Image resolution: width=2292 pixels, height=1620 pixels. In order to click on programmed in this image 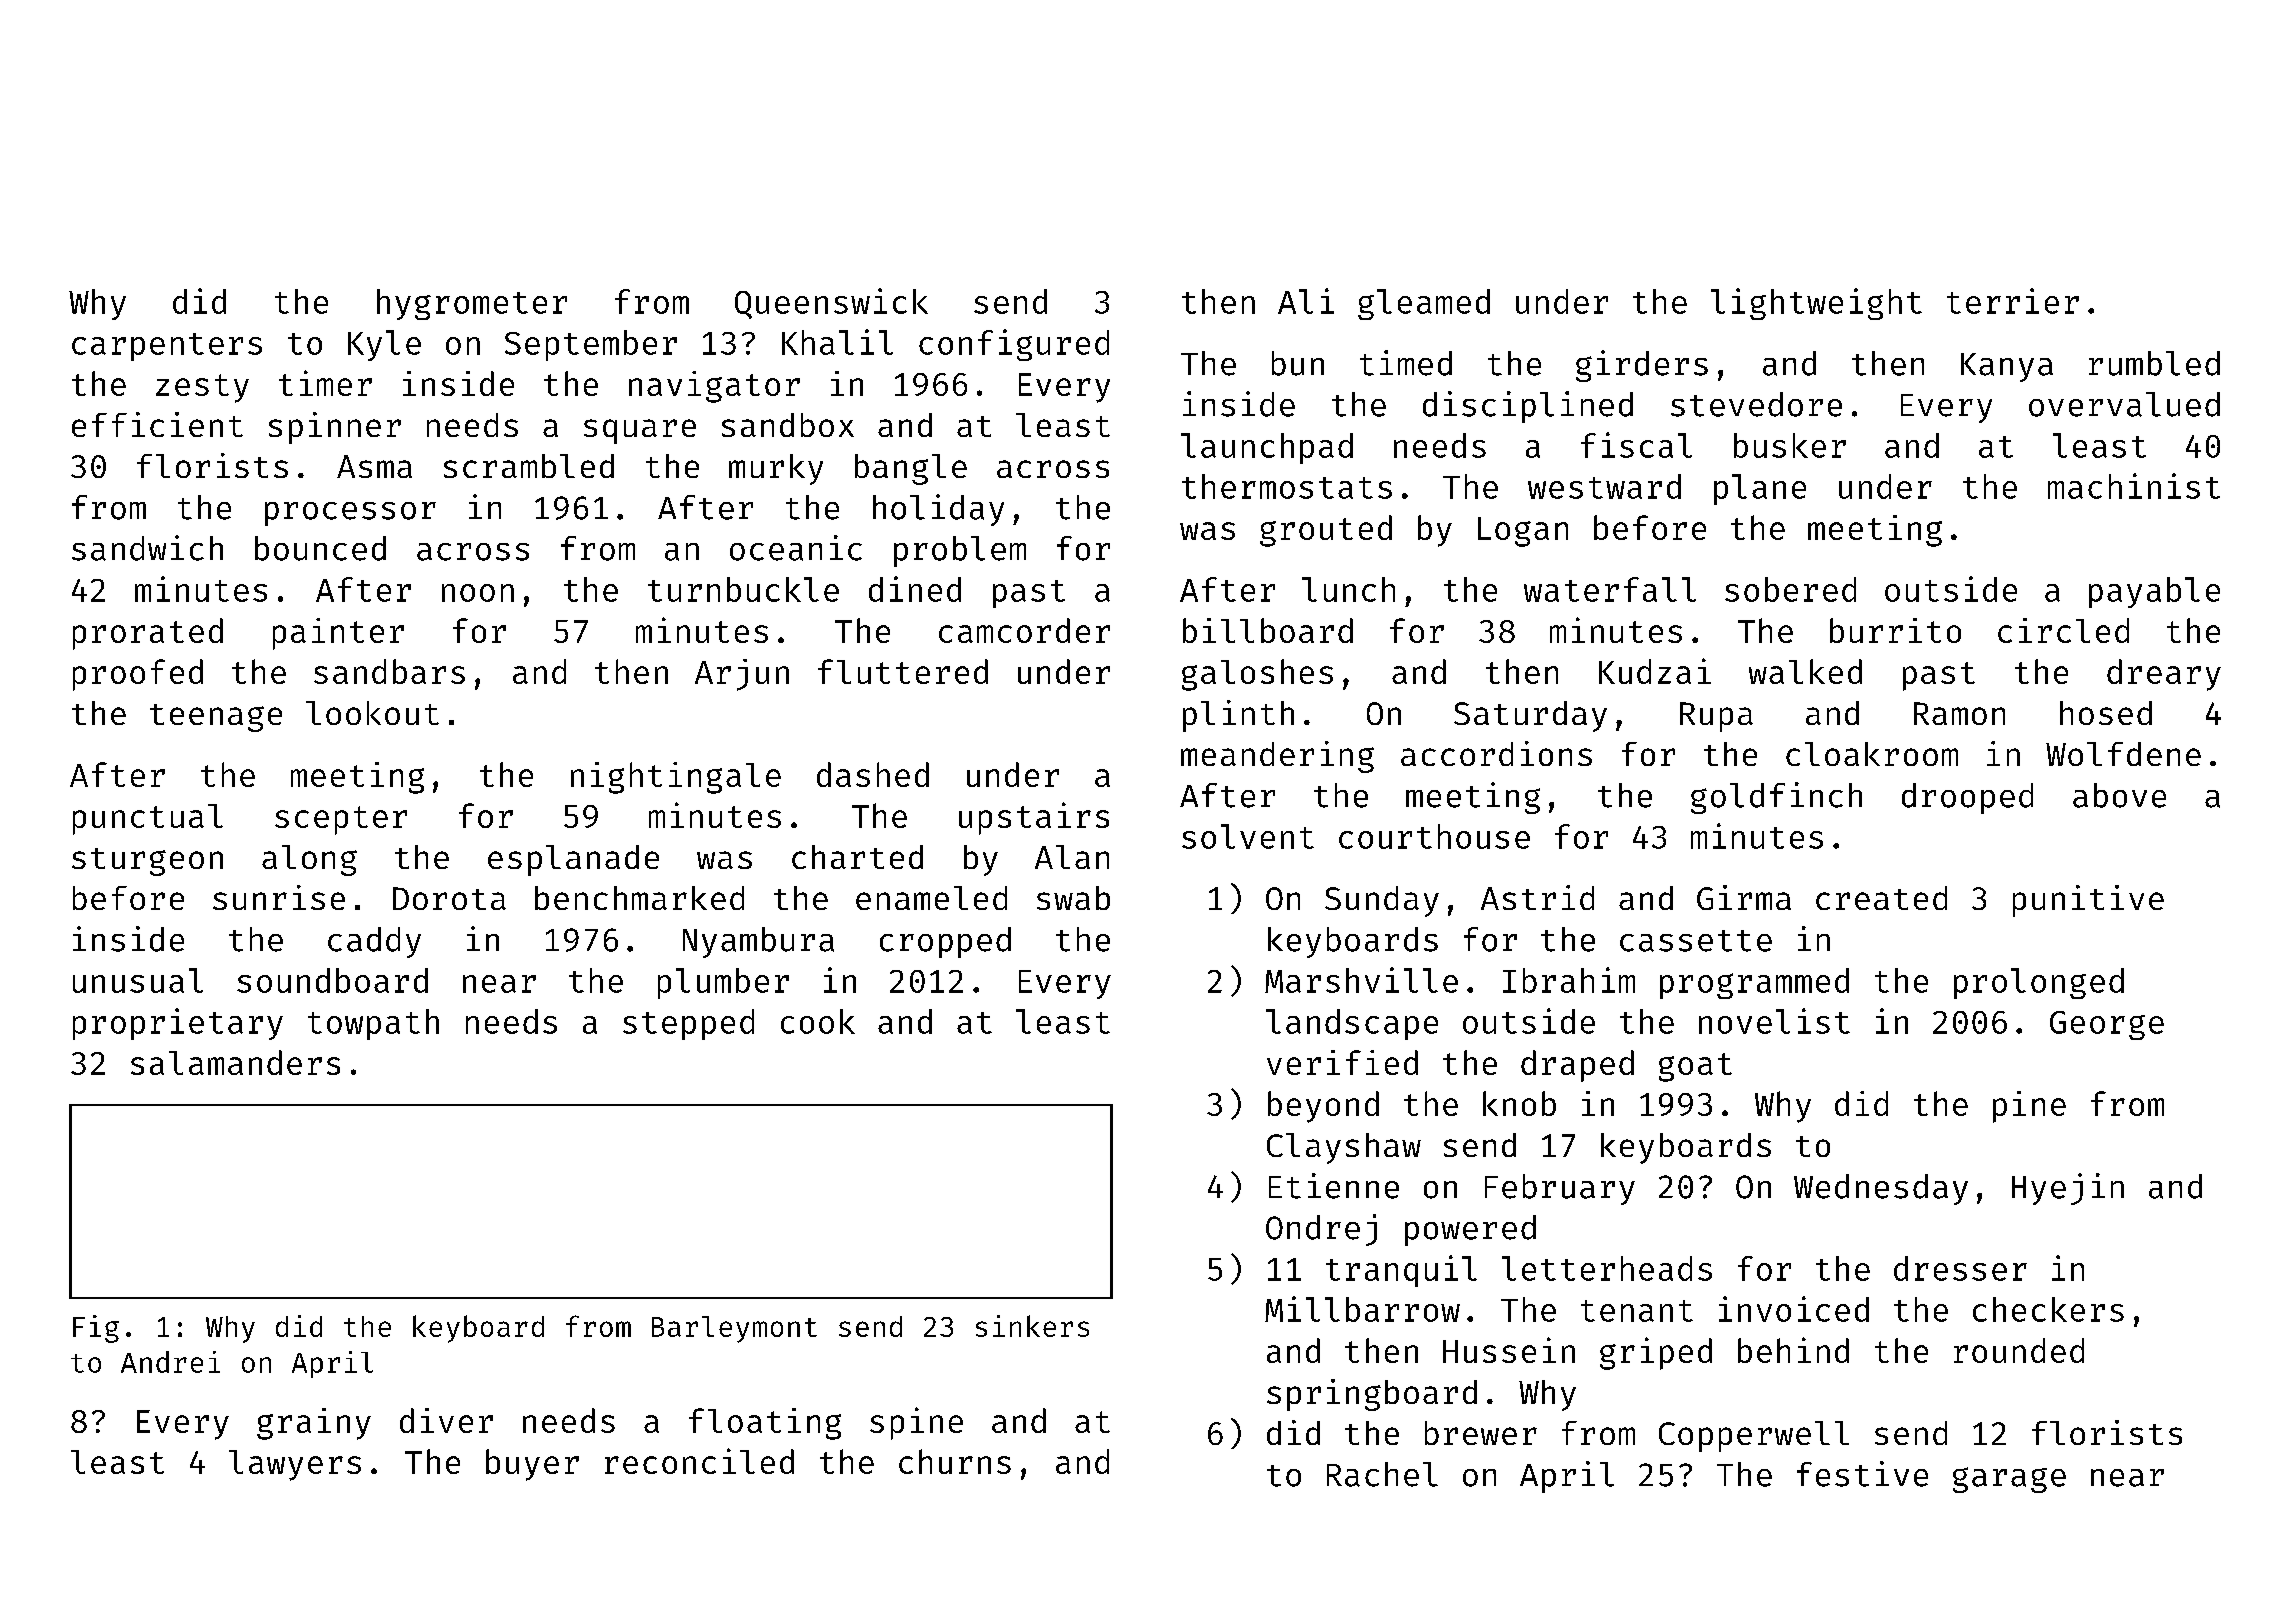, I will do `click(1754, 983)`.
